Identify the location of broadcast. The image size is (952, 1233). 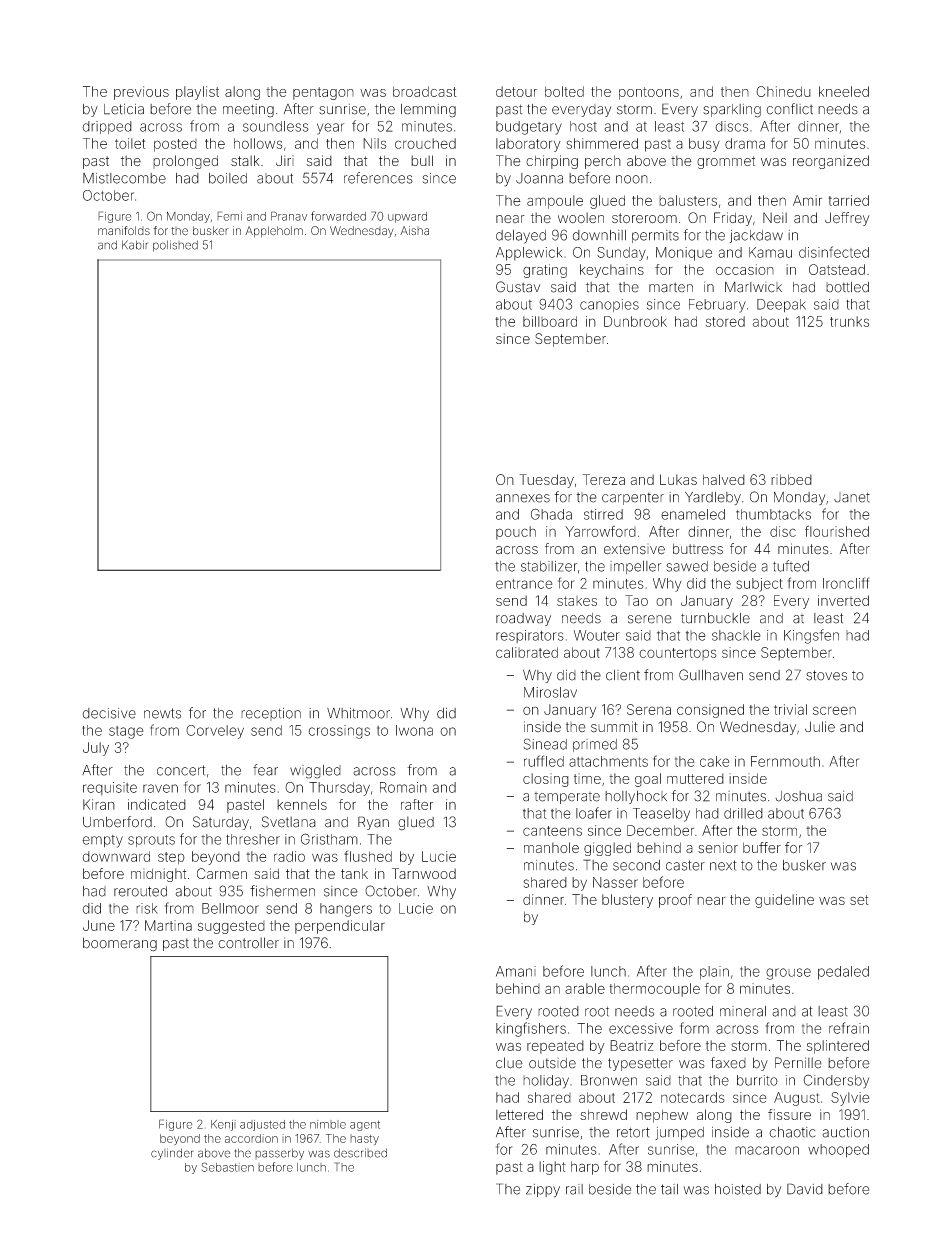
(425, 91).
